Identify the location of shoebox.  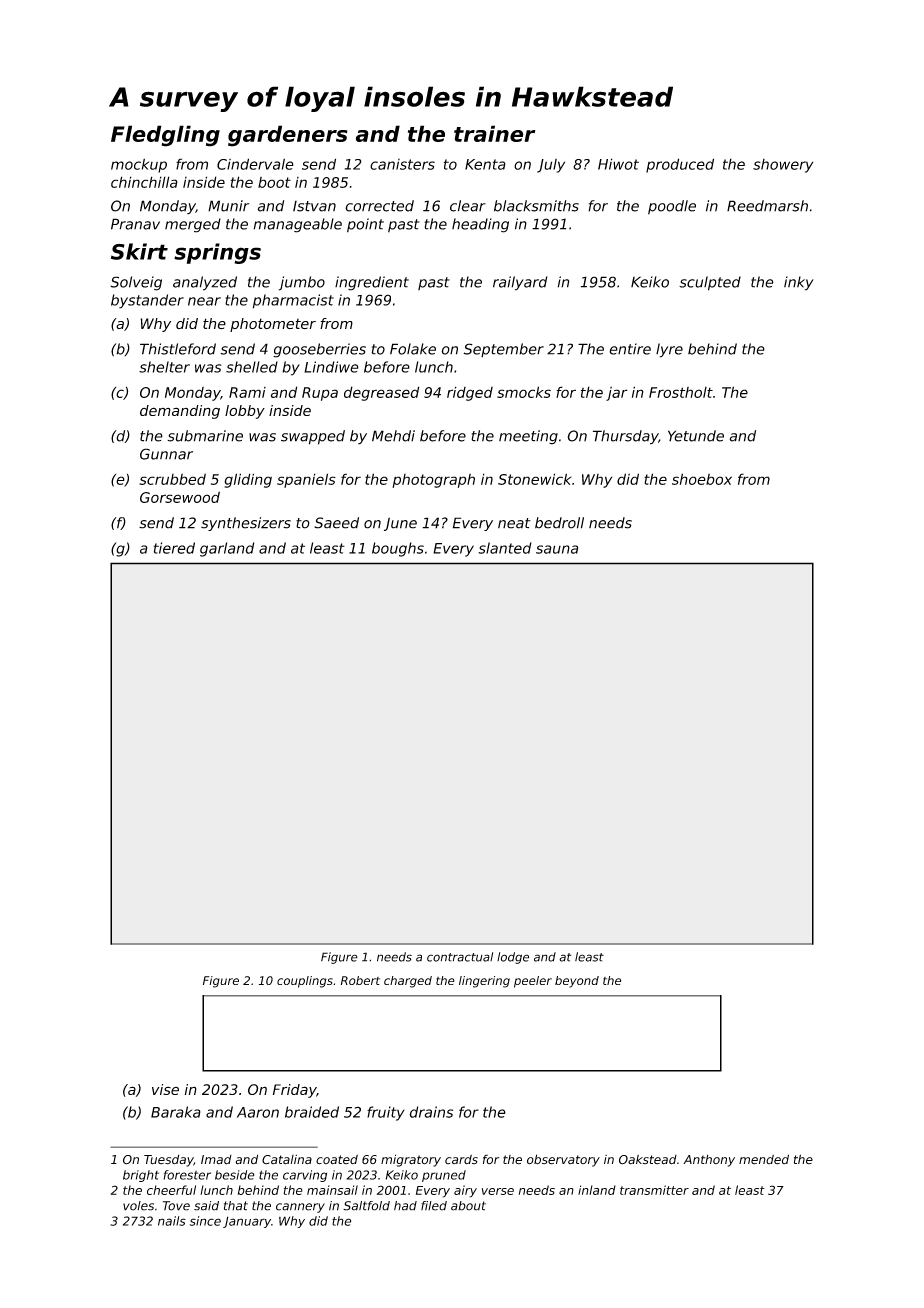
(702, 479).
